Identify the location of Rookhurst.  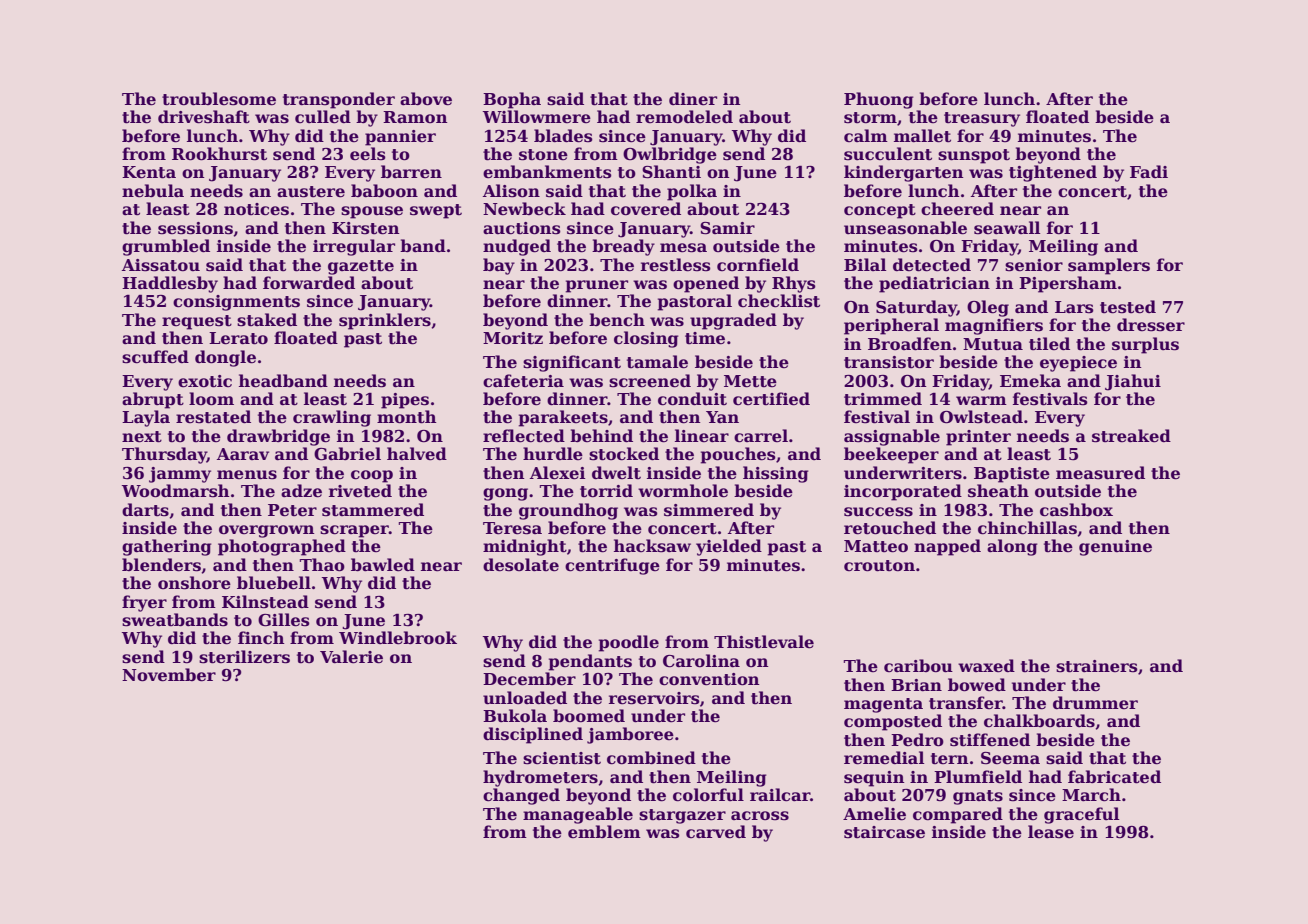
(219, 154).
